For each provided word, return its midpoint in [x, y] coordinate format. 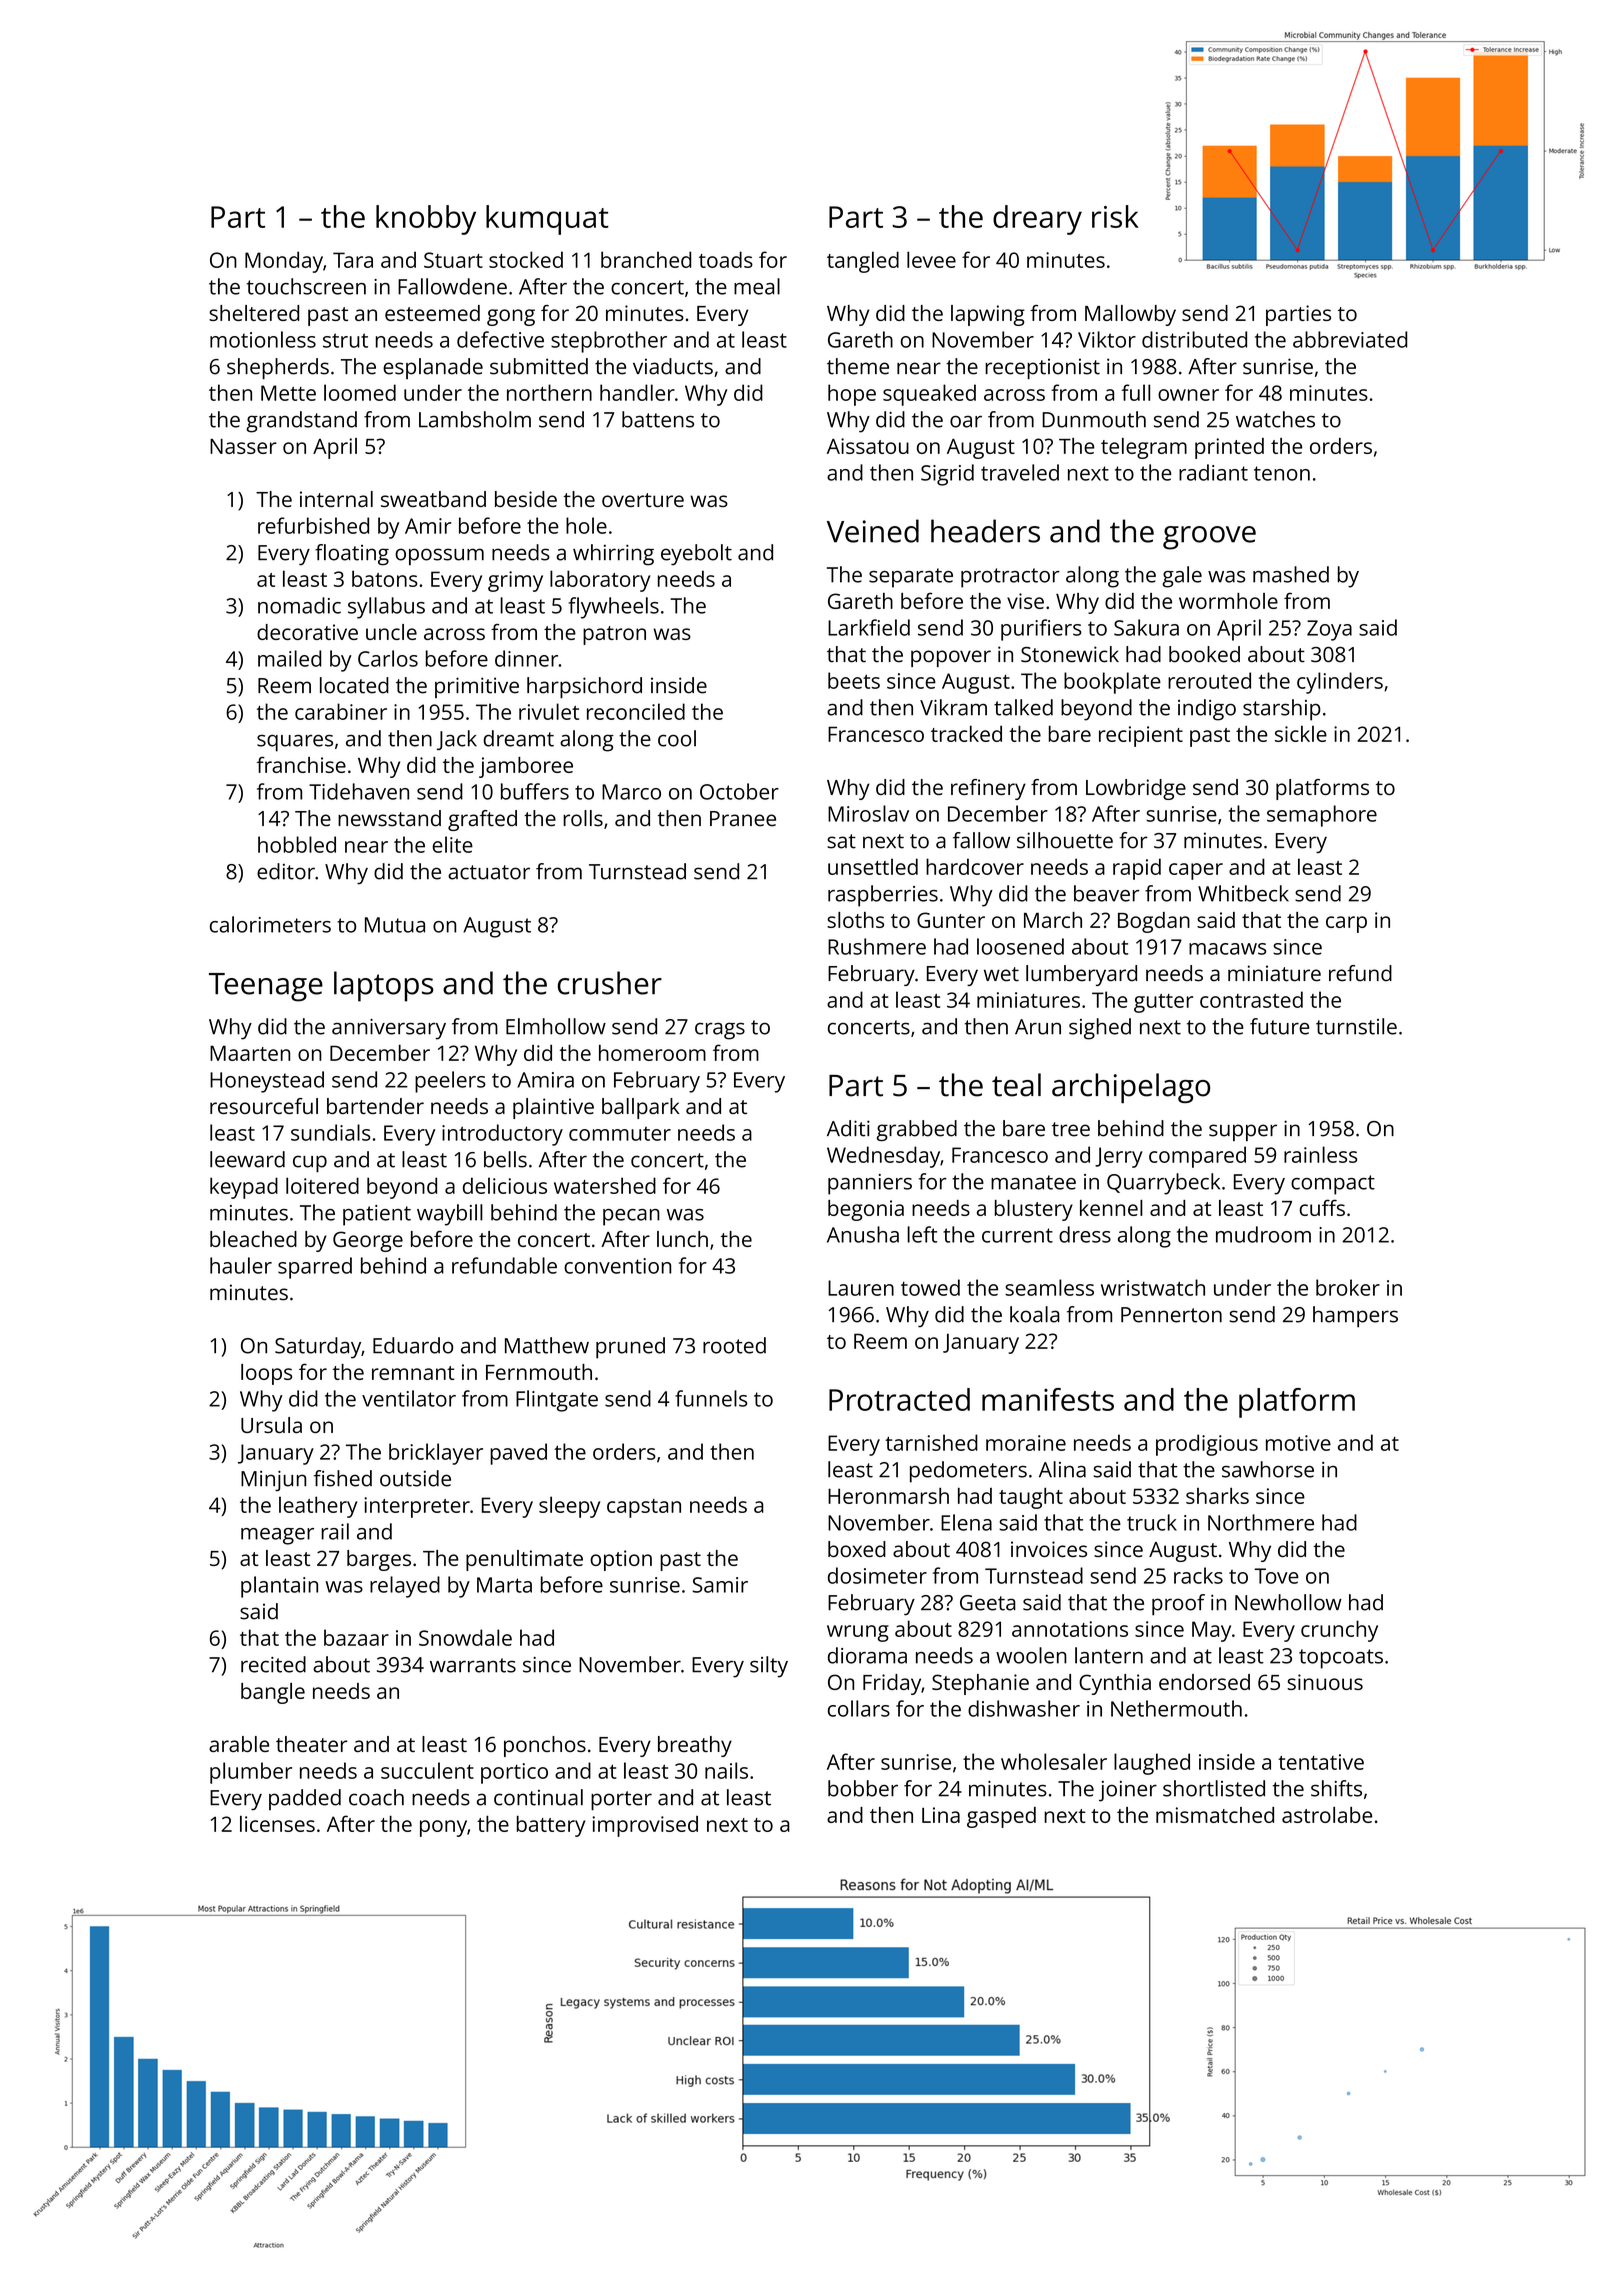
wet [1001, 974]
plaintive [553, 1108]
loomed [360, 392]
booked [1204, 654]
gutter [1163, 1003]
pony [443, 1828]
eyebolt [696, 555]
